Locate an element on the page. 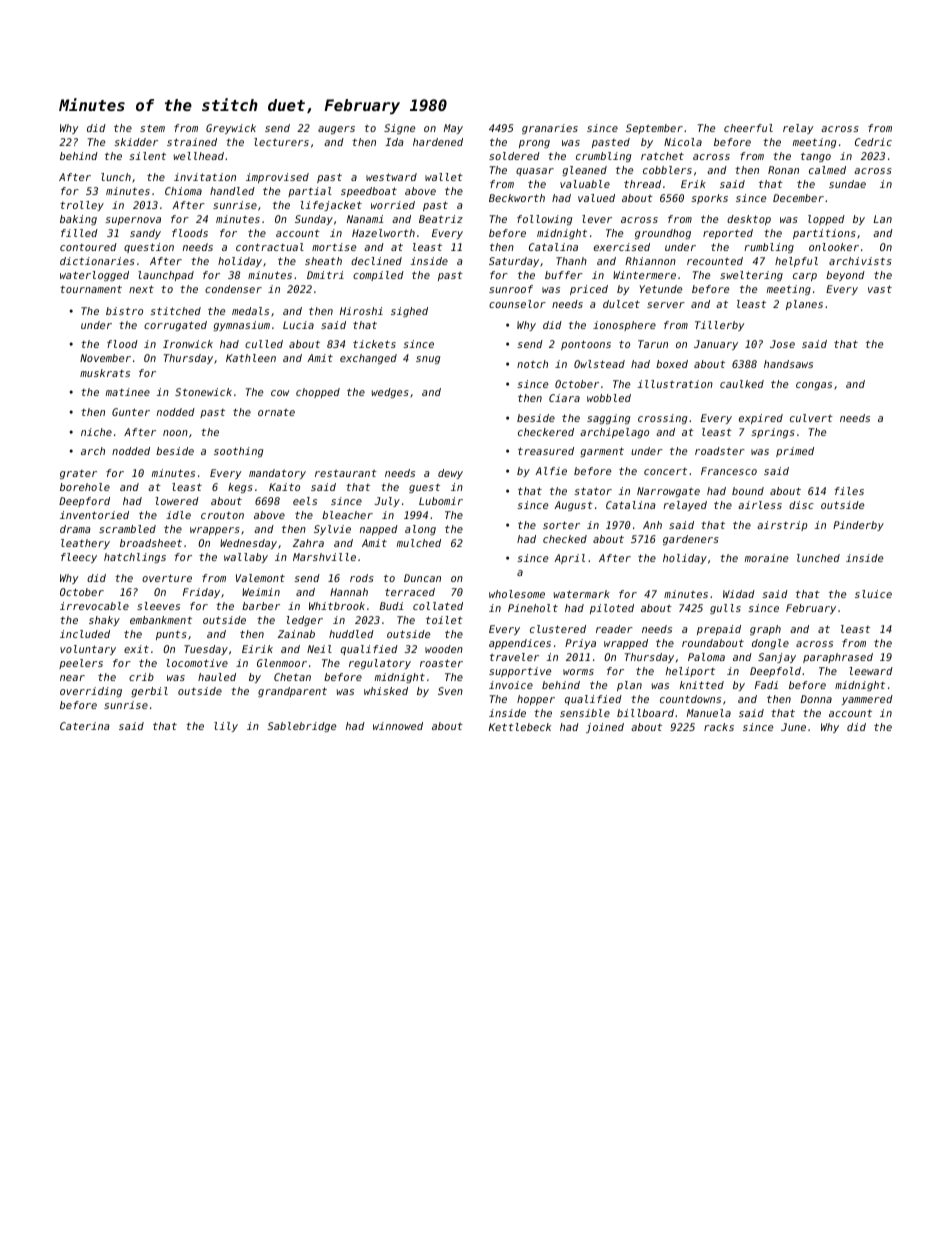 The image size is (952, 1233). sorter is located at coordinates (561, 525).
